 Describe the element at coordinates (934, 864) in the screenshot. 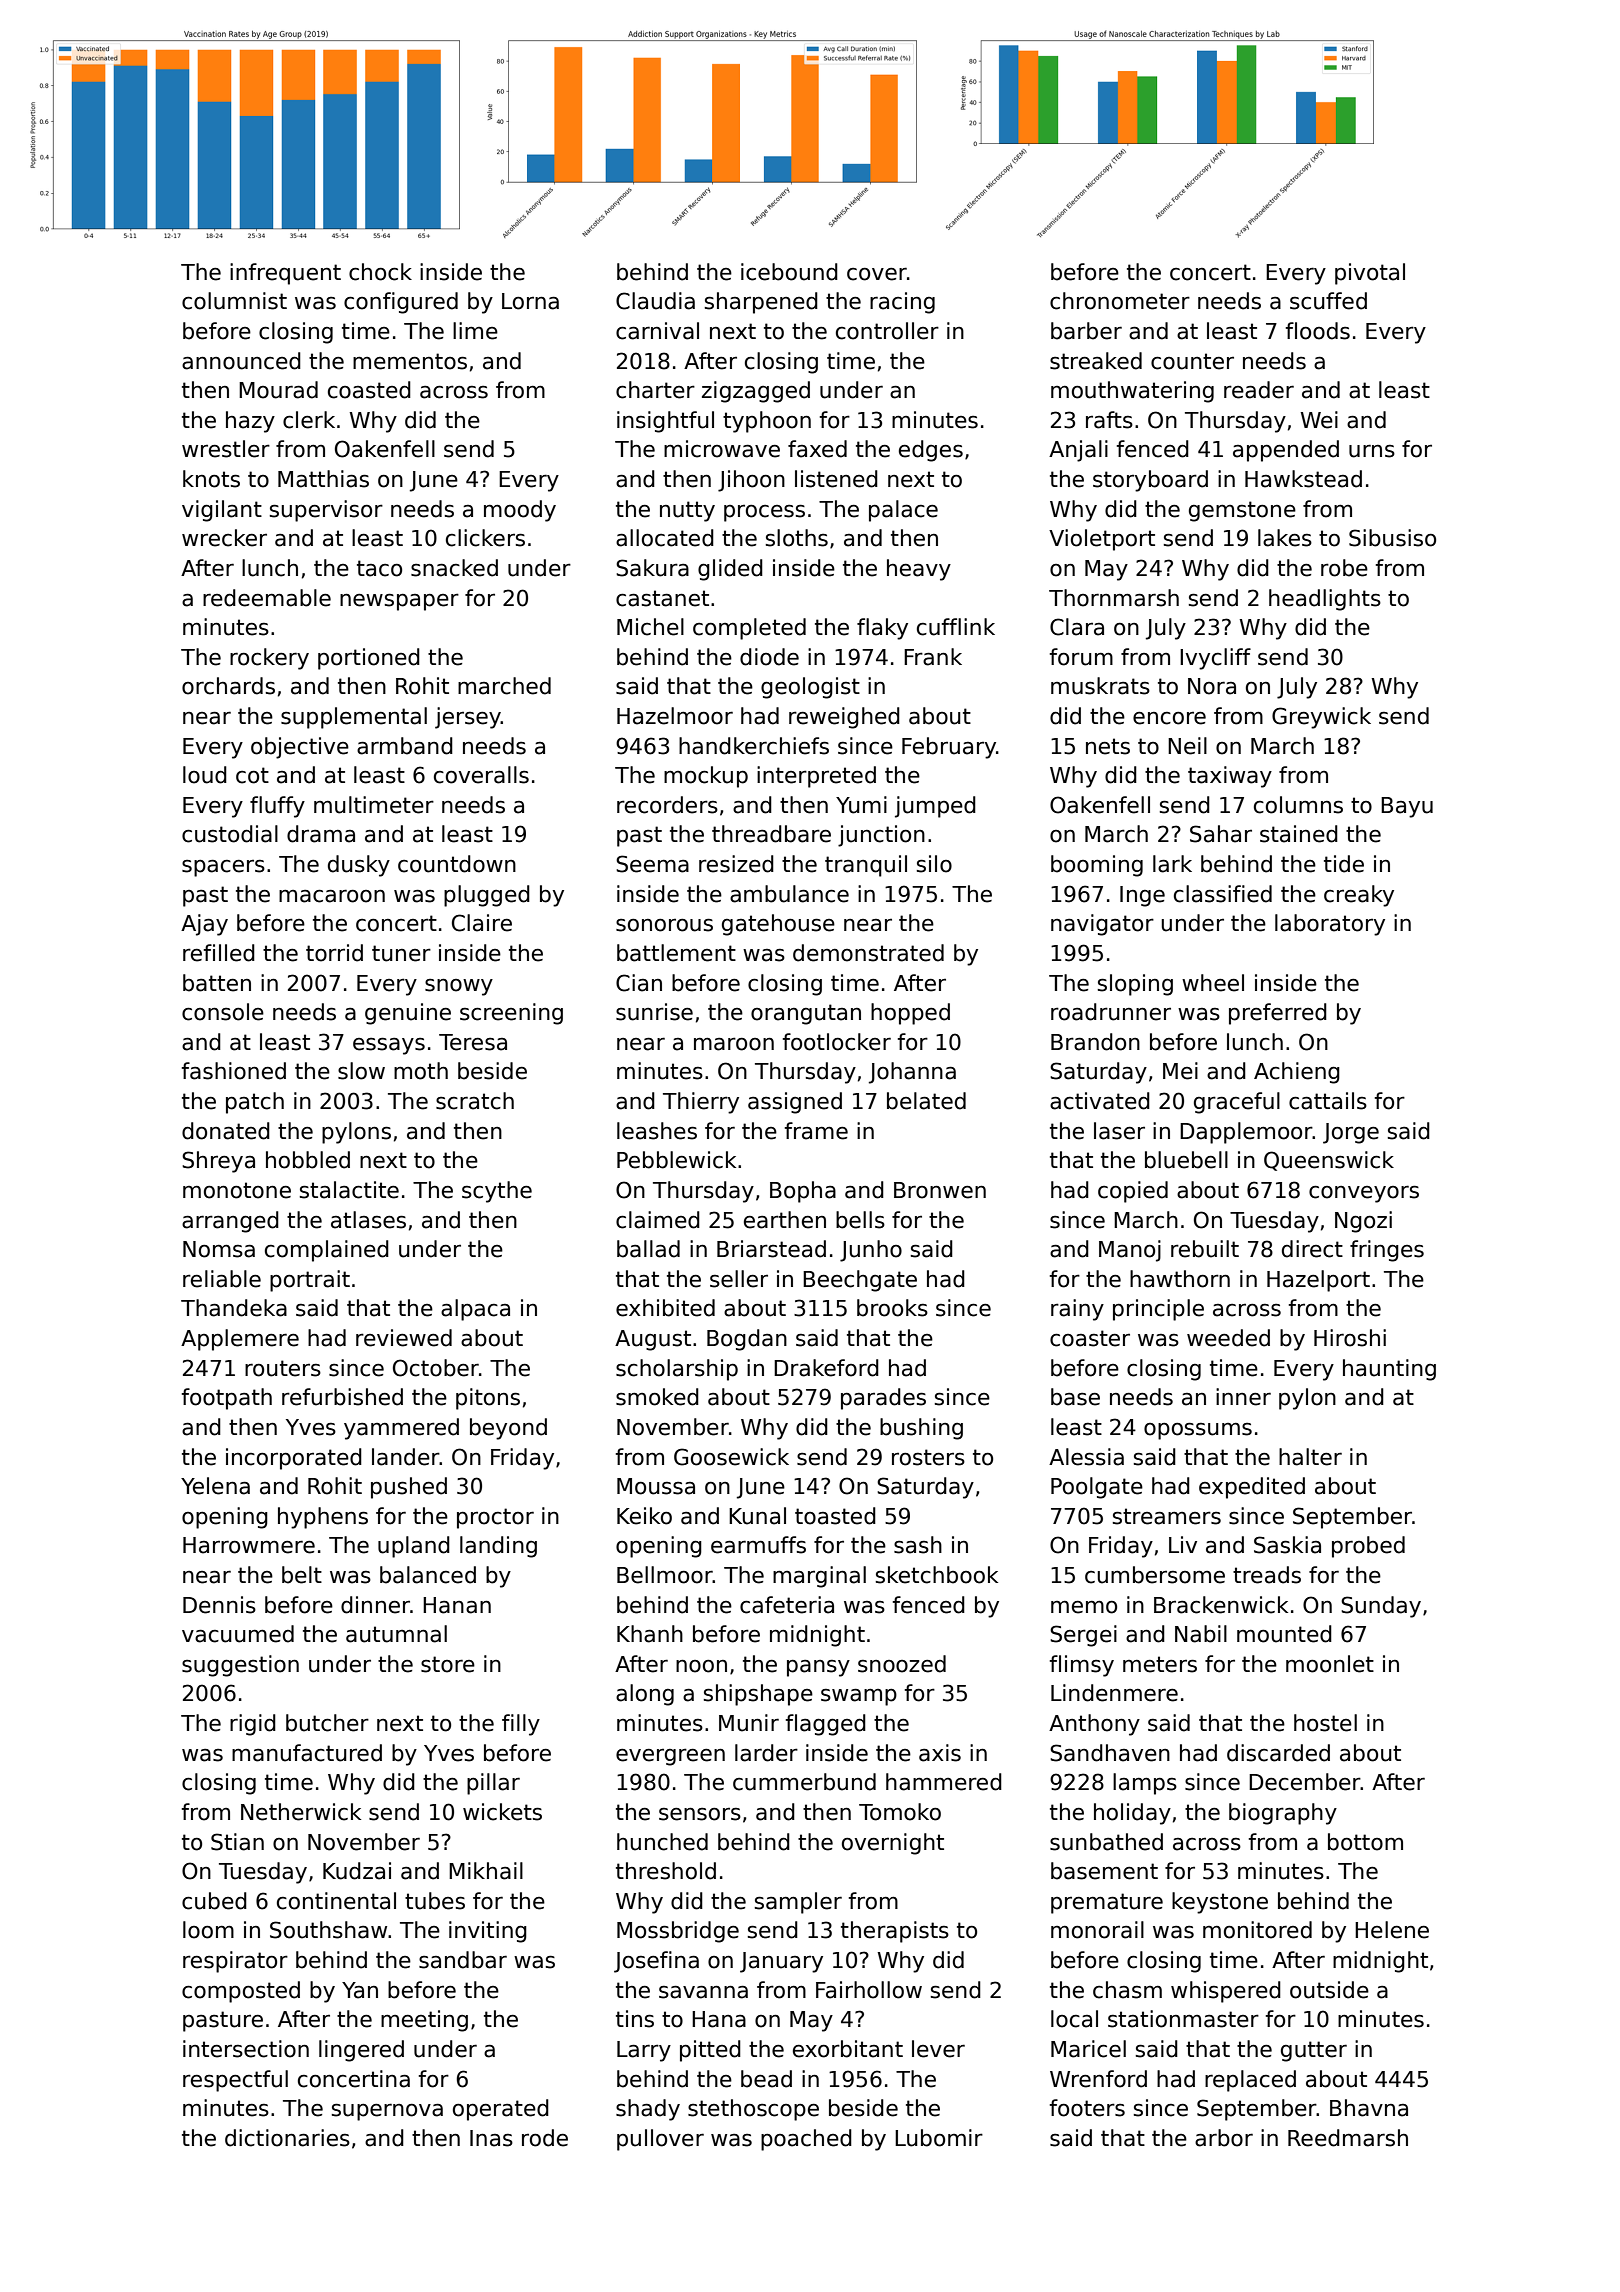

I see `silo` at that location.
